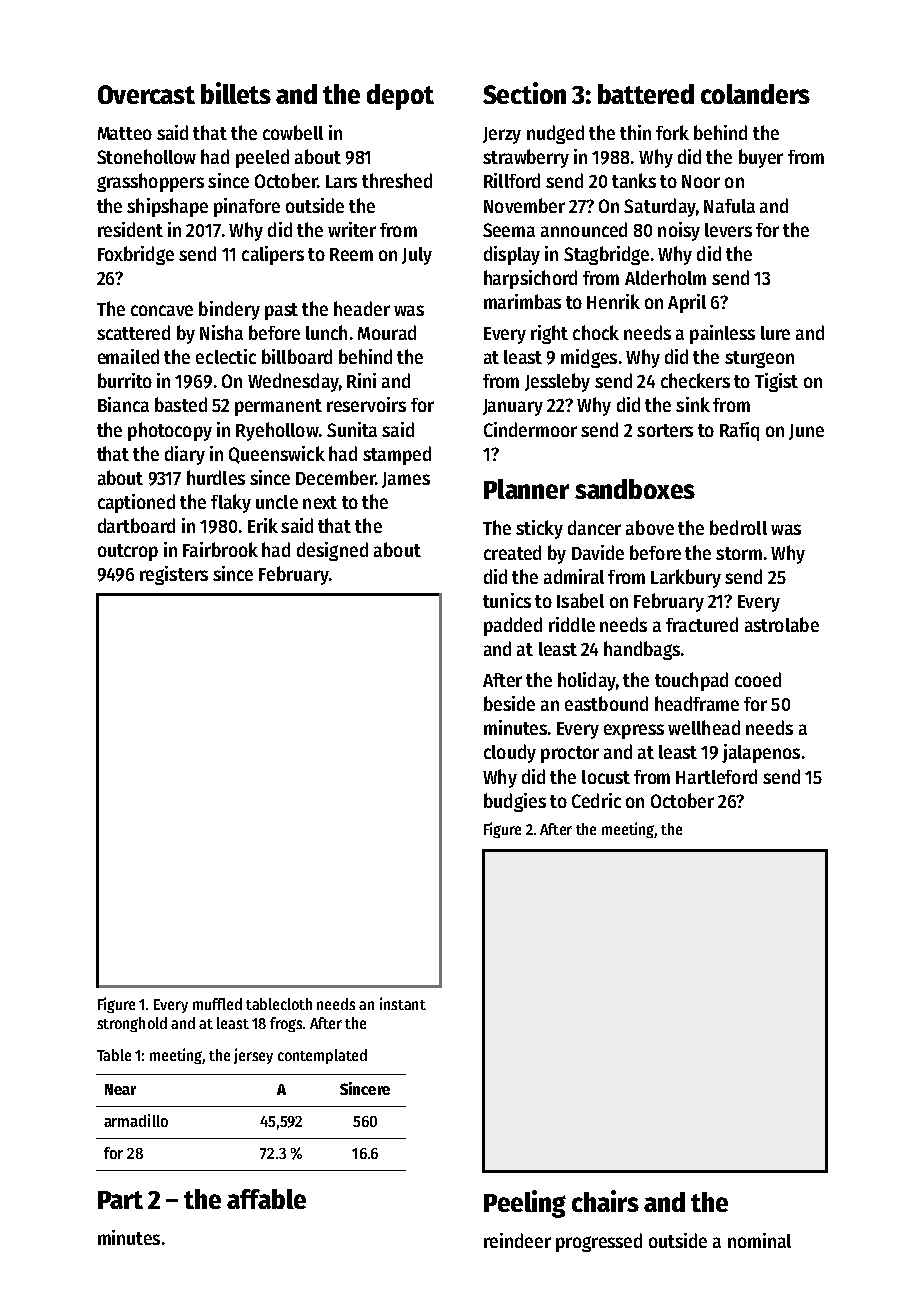 The height and width of the screenshot is (1311, 924). I want to click on affable, so click(266, 1199).
